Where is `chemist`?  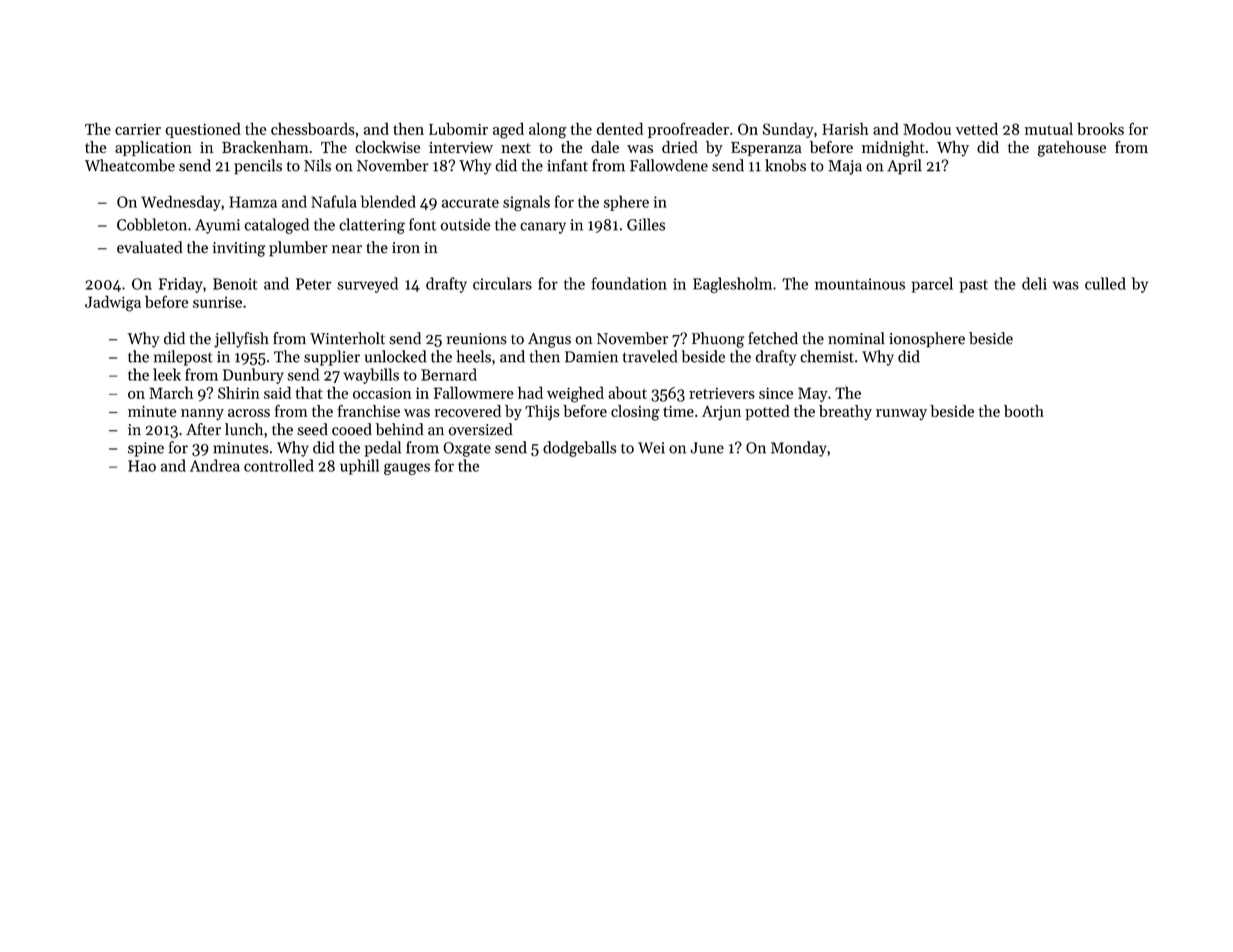 chemist is located at coordinates (827, 356).
